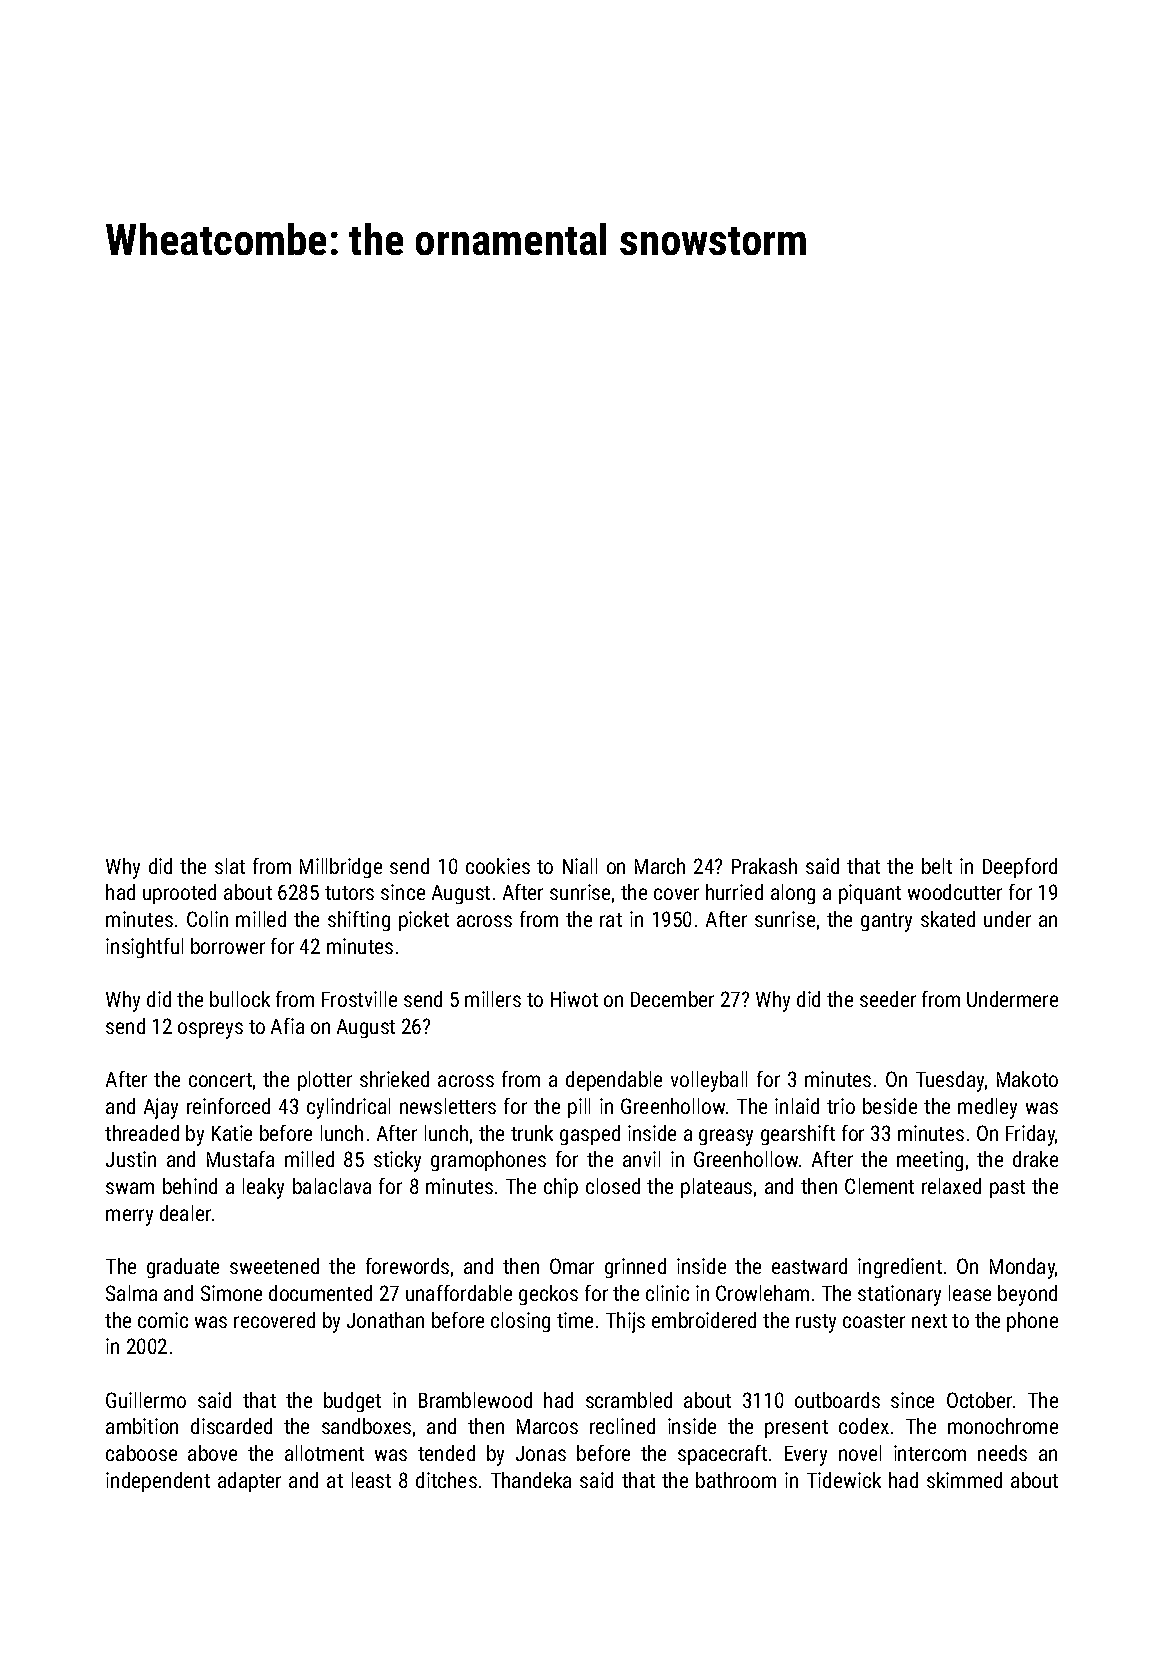  Describe the element at coordinates (493, 999) in the page. I see `millers` at that location.
